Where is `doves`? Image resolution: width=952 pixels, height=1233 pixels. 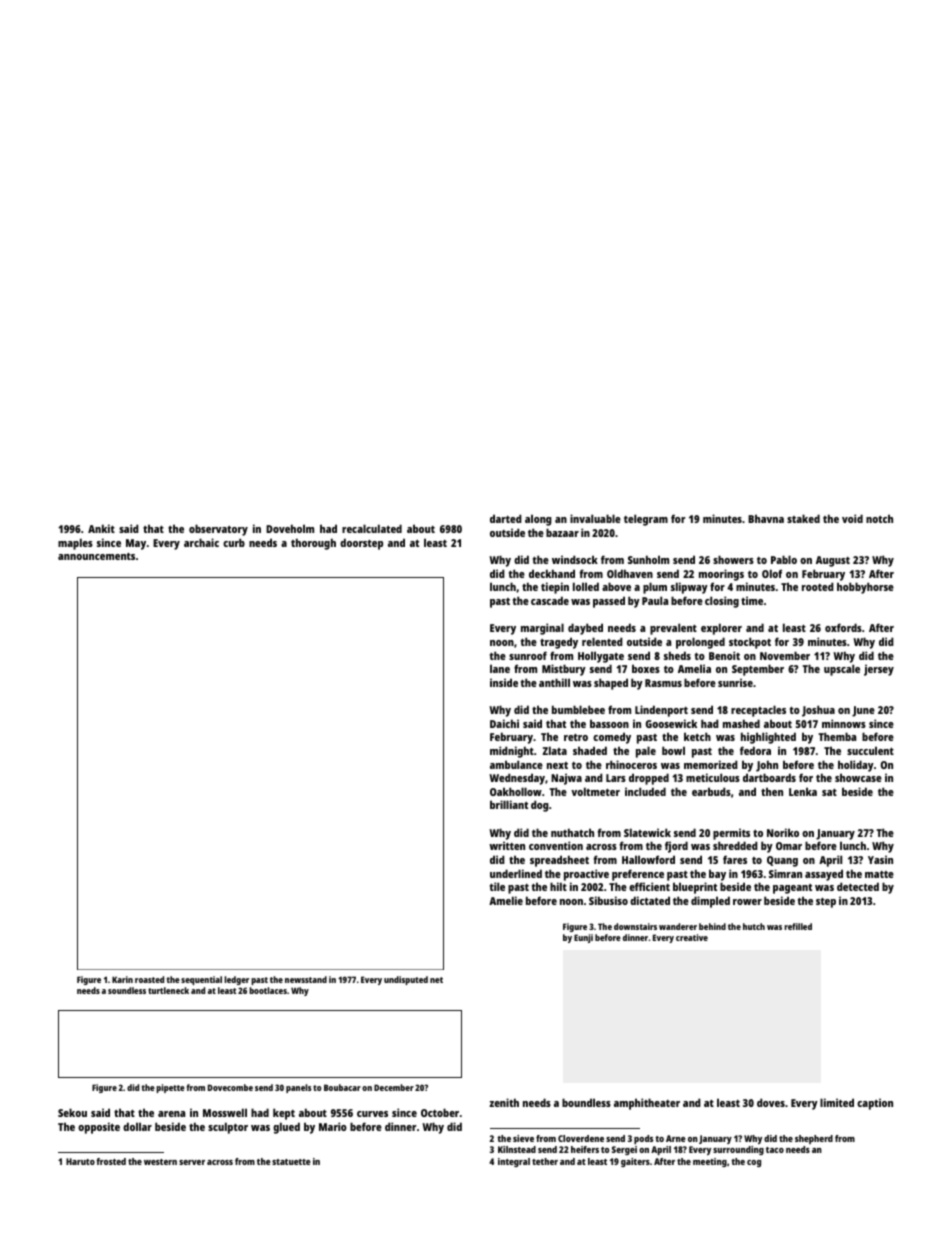
doves is located at coordinates (771, 1102).
